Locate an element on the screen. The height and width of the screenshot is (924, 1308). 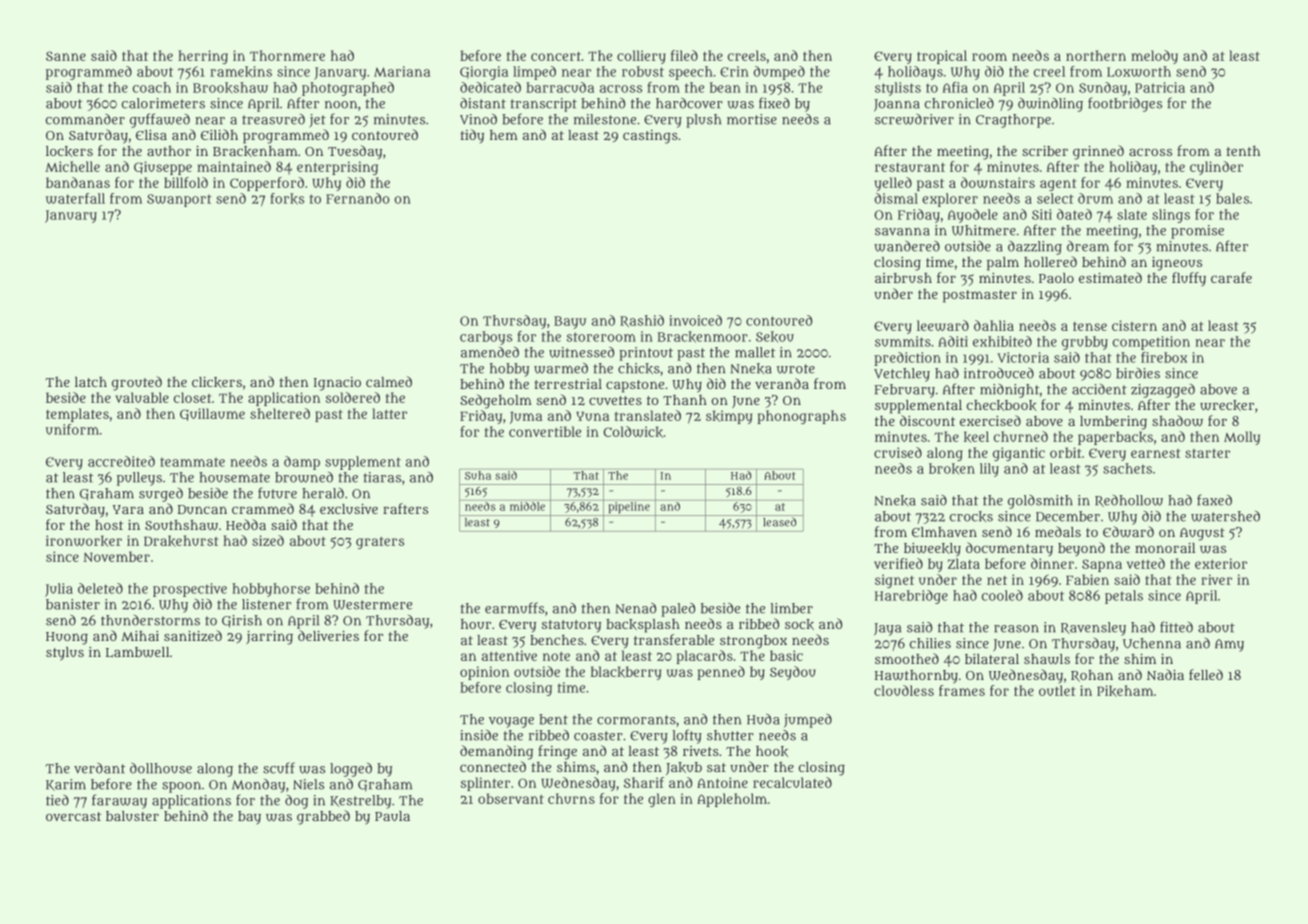
Brookshaw is located at coordinates (230, 88).
